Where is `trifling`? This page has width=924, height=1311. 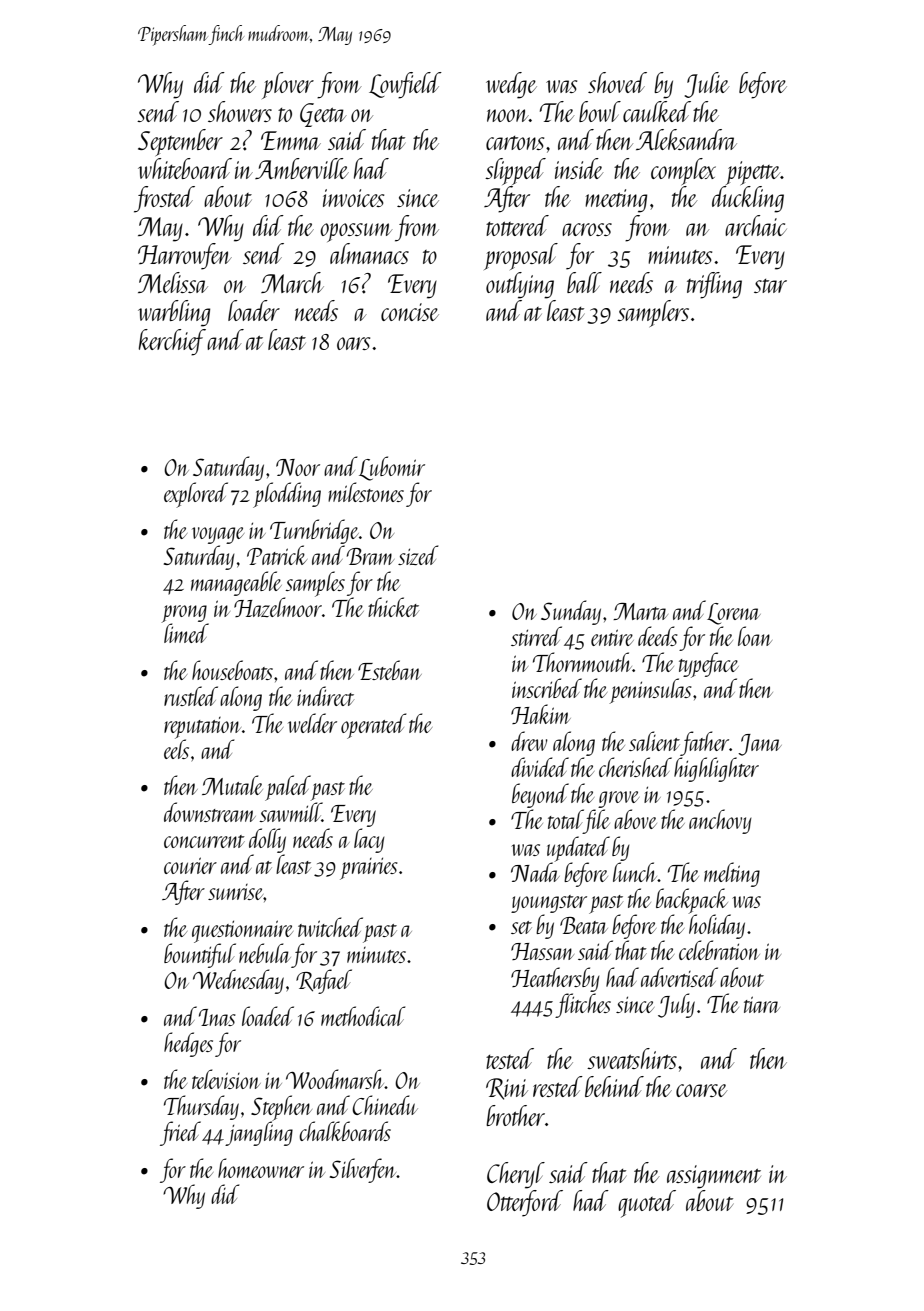
trifling is located at coordinates (714, 285).
